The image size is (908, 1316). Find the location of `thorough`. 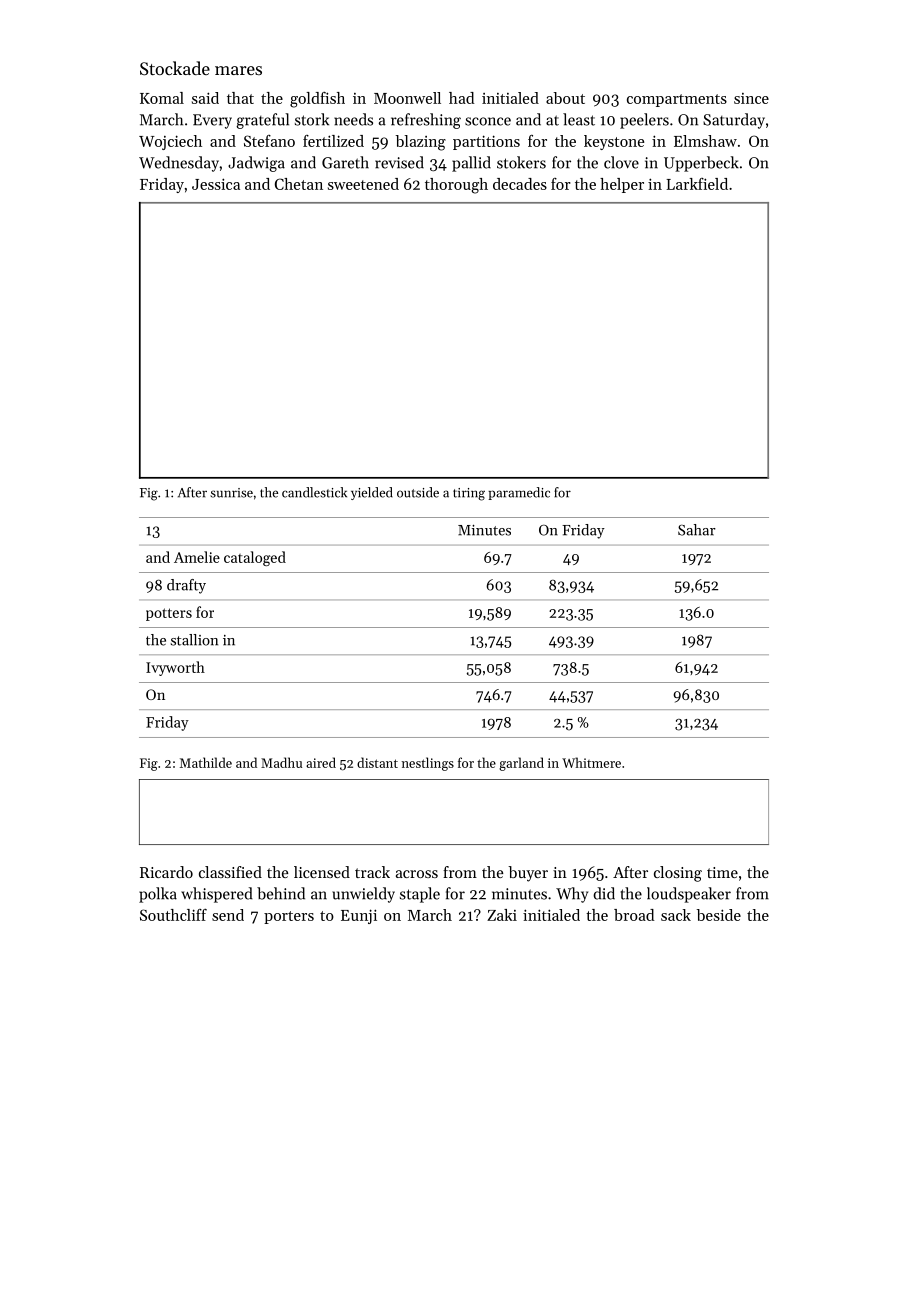

thorough is located at coordinates (456, 186).
